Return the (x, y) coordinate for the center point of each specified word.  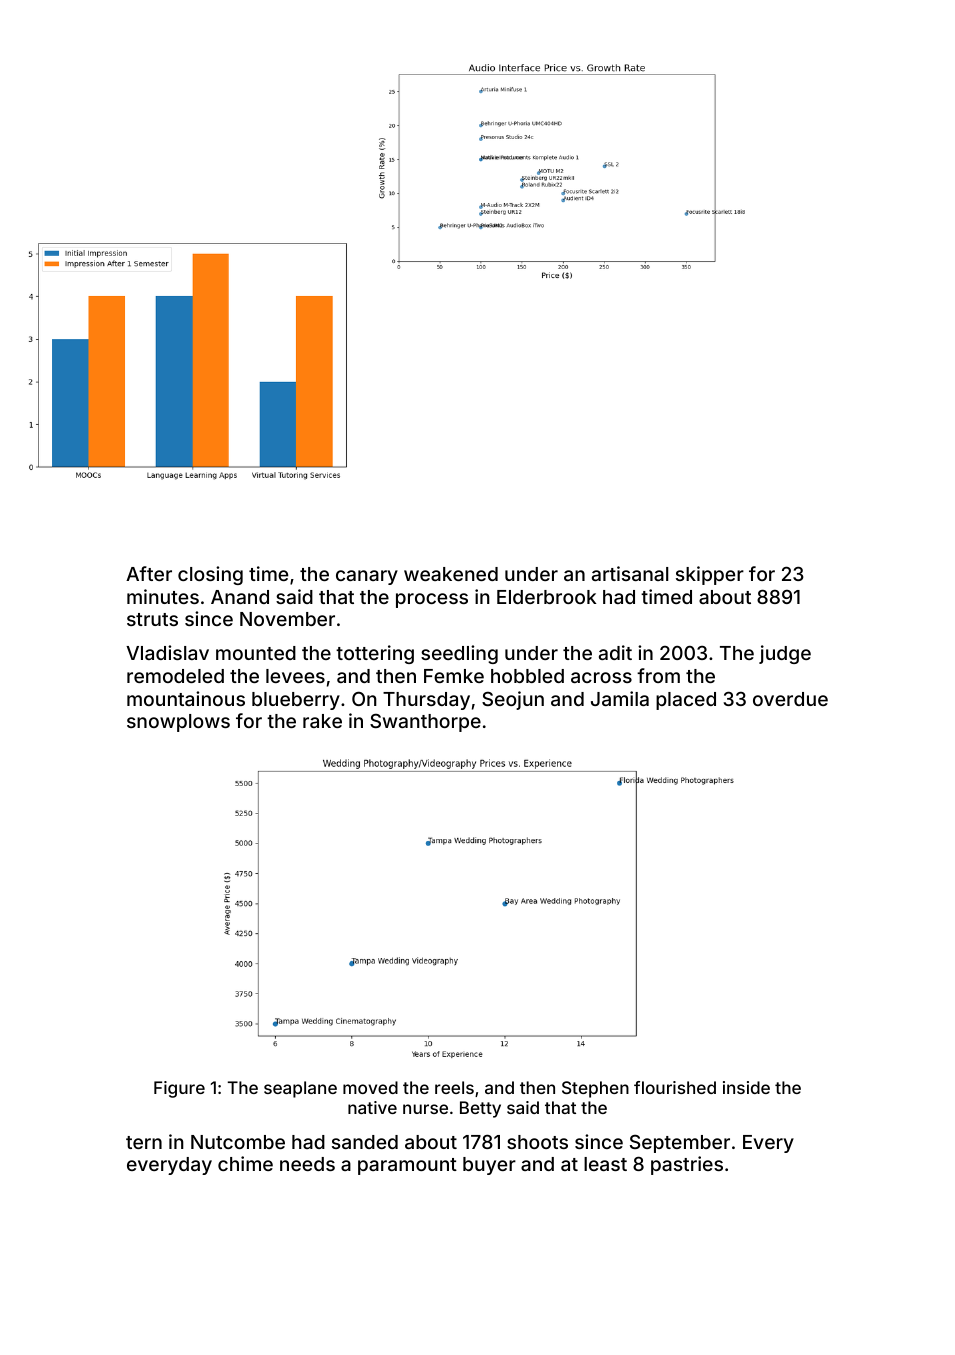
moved (370, 1087)
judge (785, 654)
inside (746, 1087)
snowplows (178, 723)
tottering (375, 654)
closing (210, 575)
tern (144, 1142)
